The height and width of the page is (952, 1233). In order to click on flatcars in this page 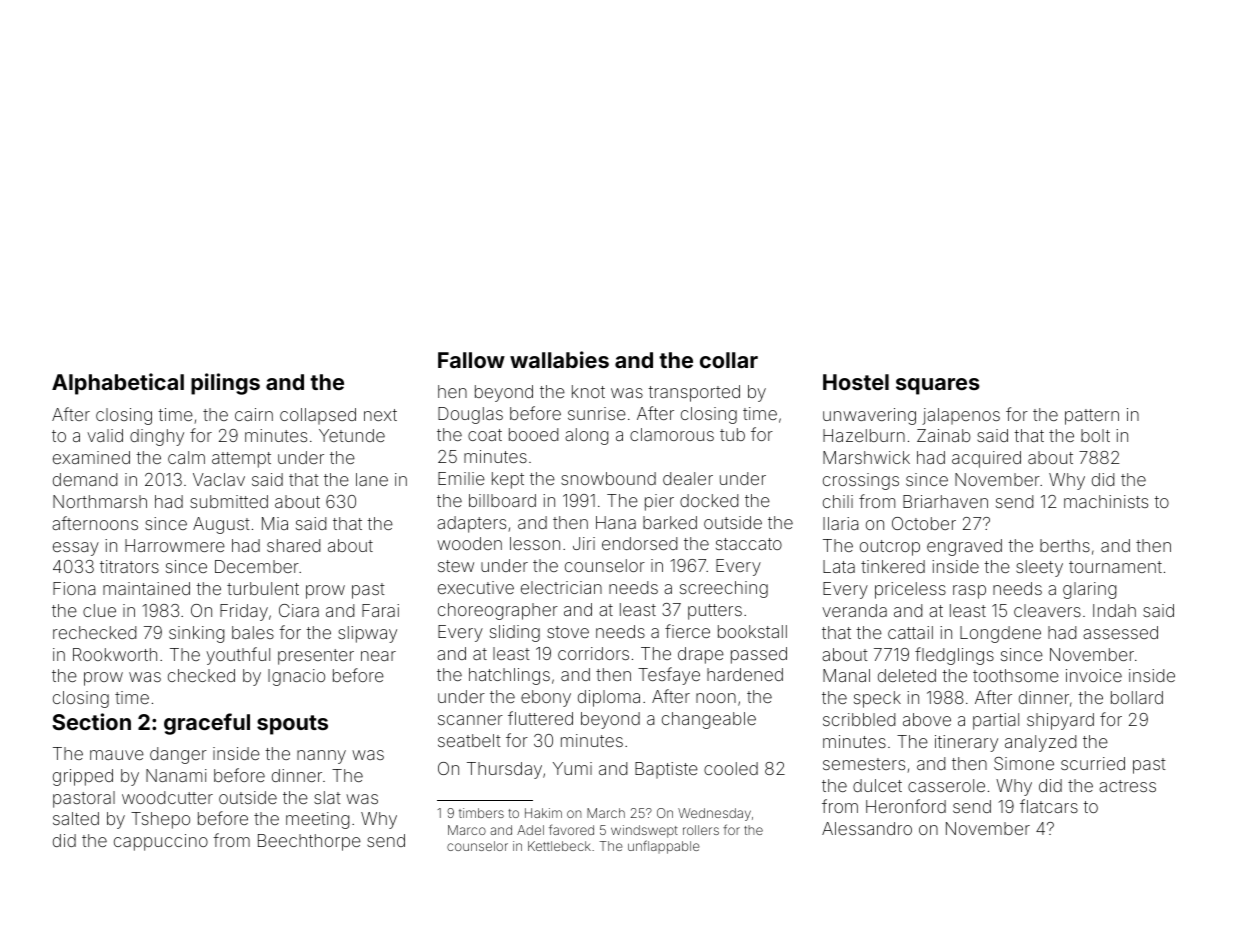, I will do `click(1049, 806)`.
